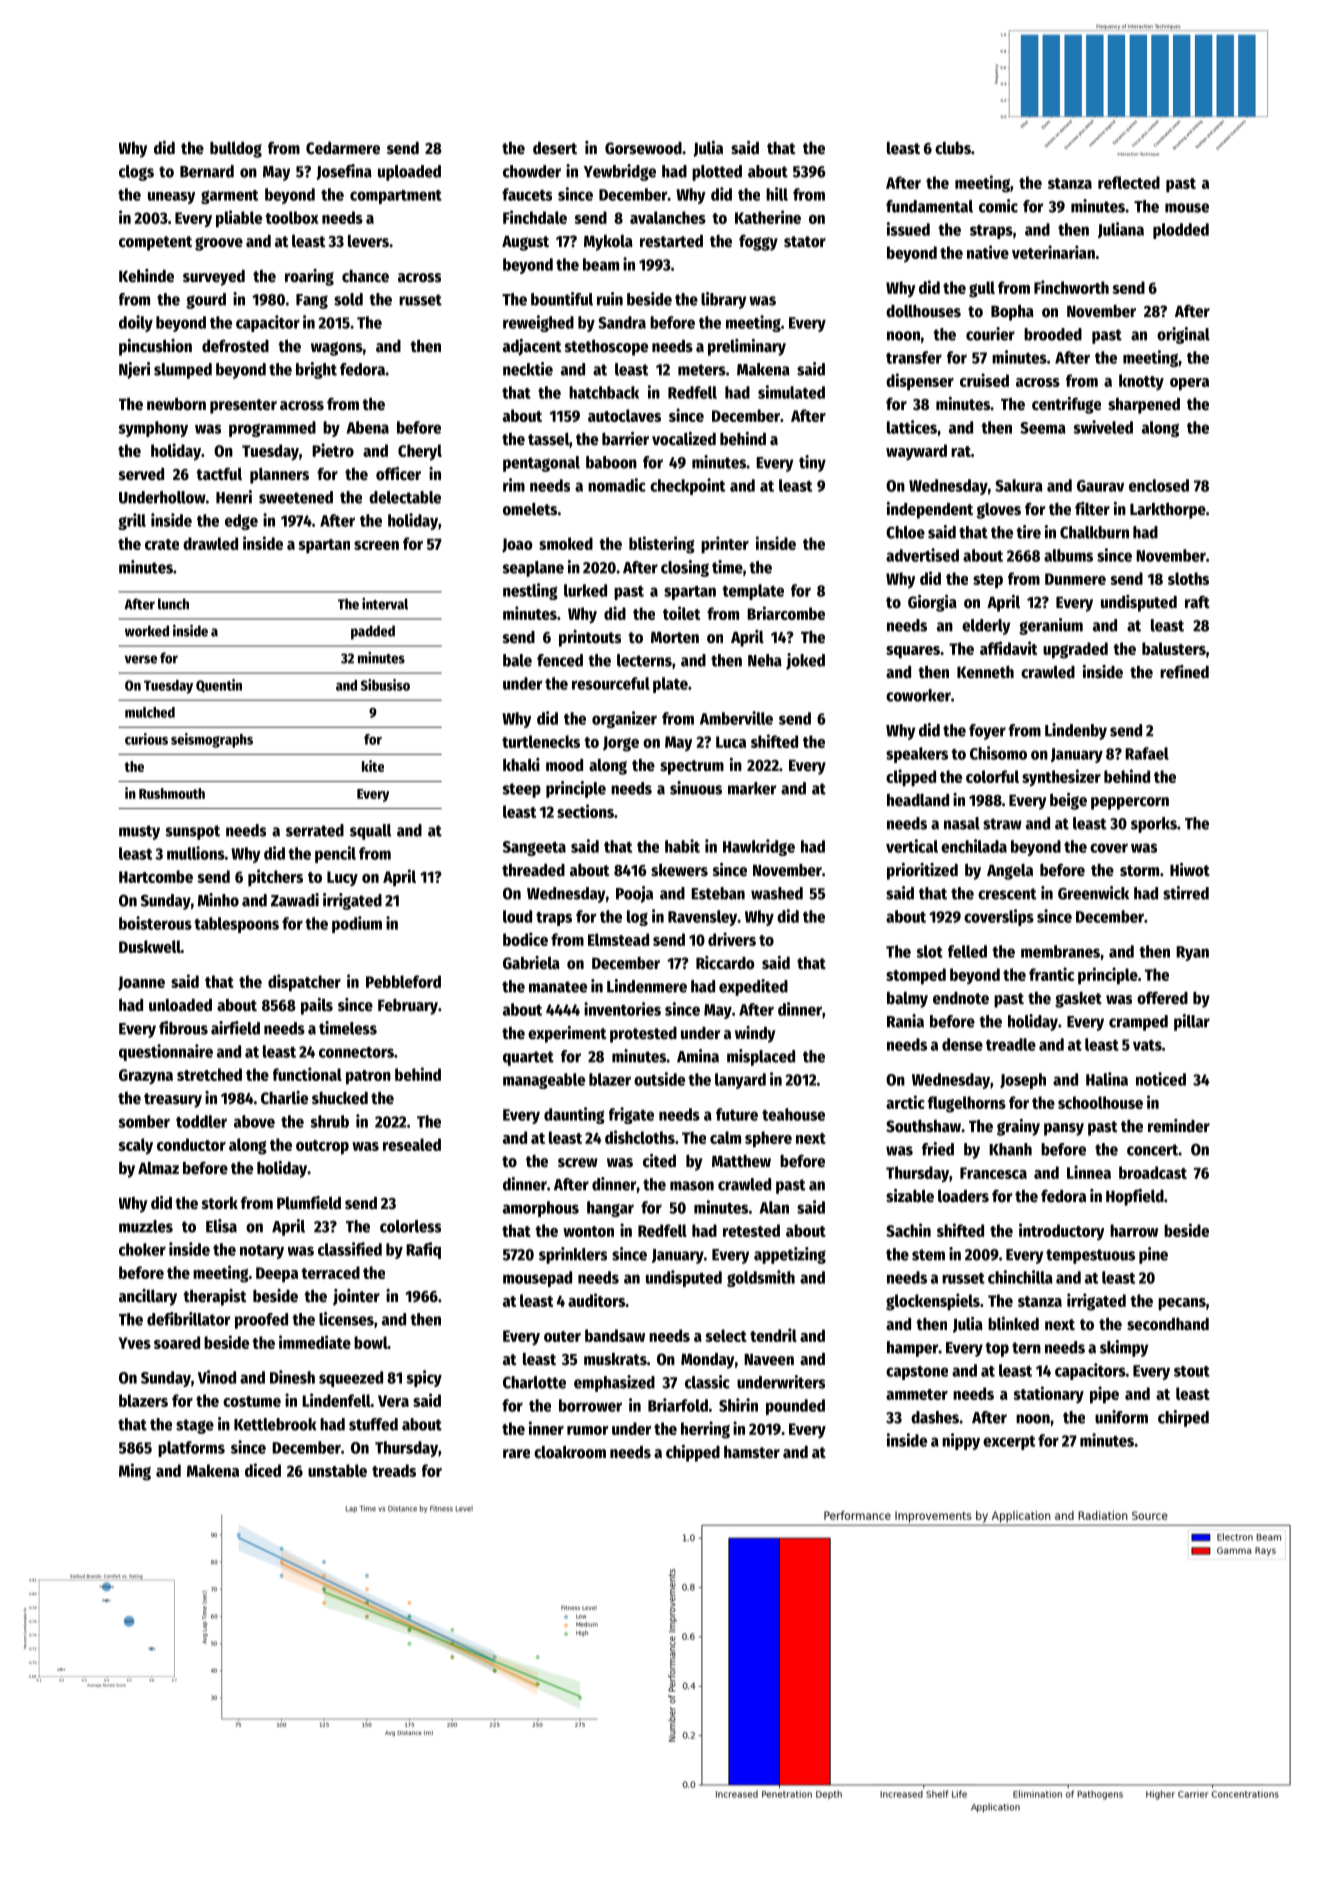 This image has width=1328, height=1878. I want to click on veterinarian, so click(1053, 252).
